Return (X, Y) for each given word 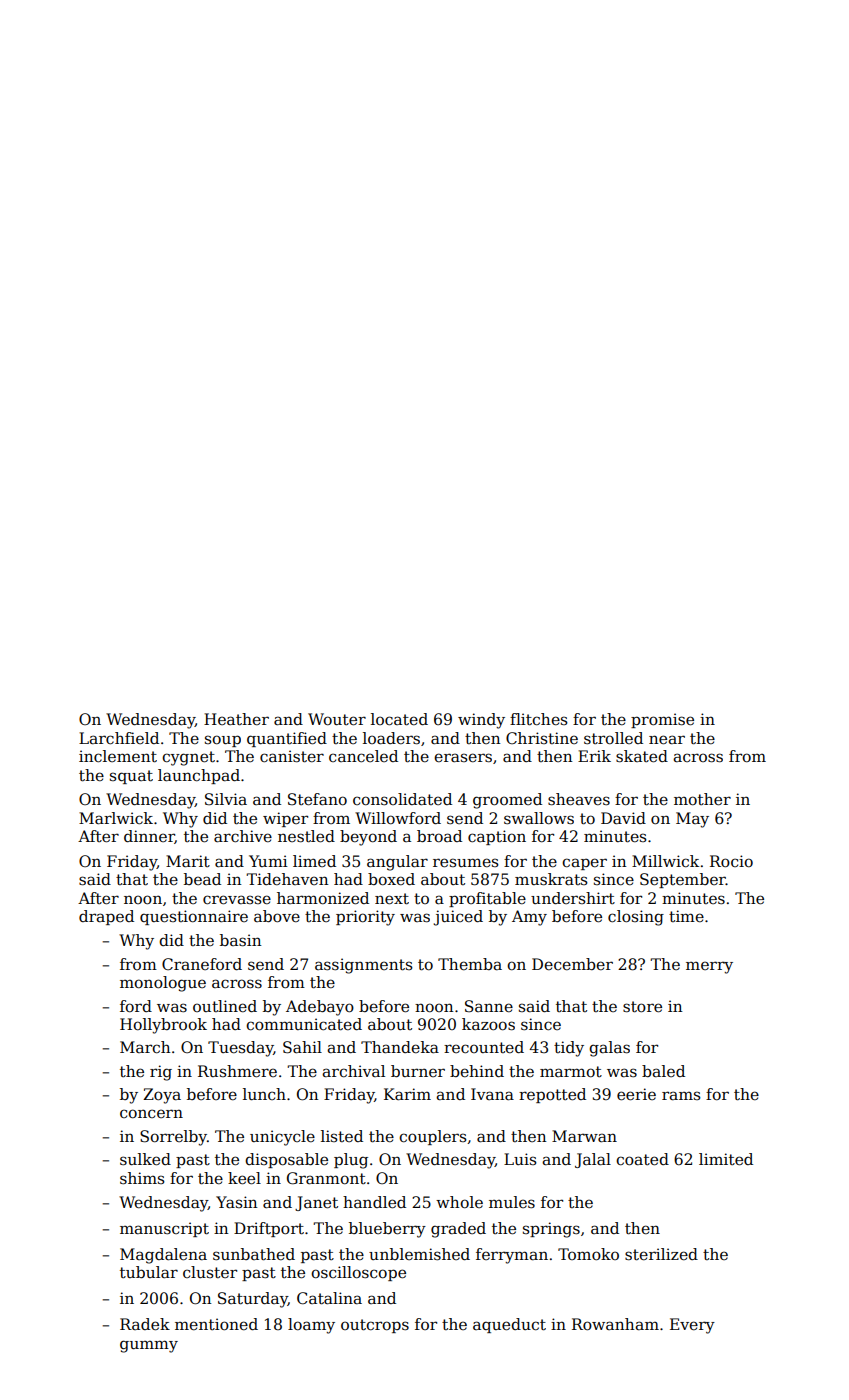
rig (161, 1073)
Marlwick (116, 818)
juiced (458, 918)
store (642, 1007)
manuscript (164, 1229)
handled (374, 1202)
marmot (571, 1071)
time (686, 916)
